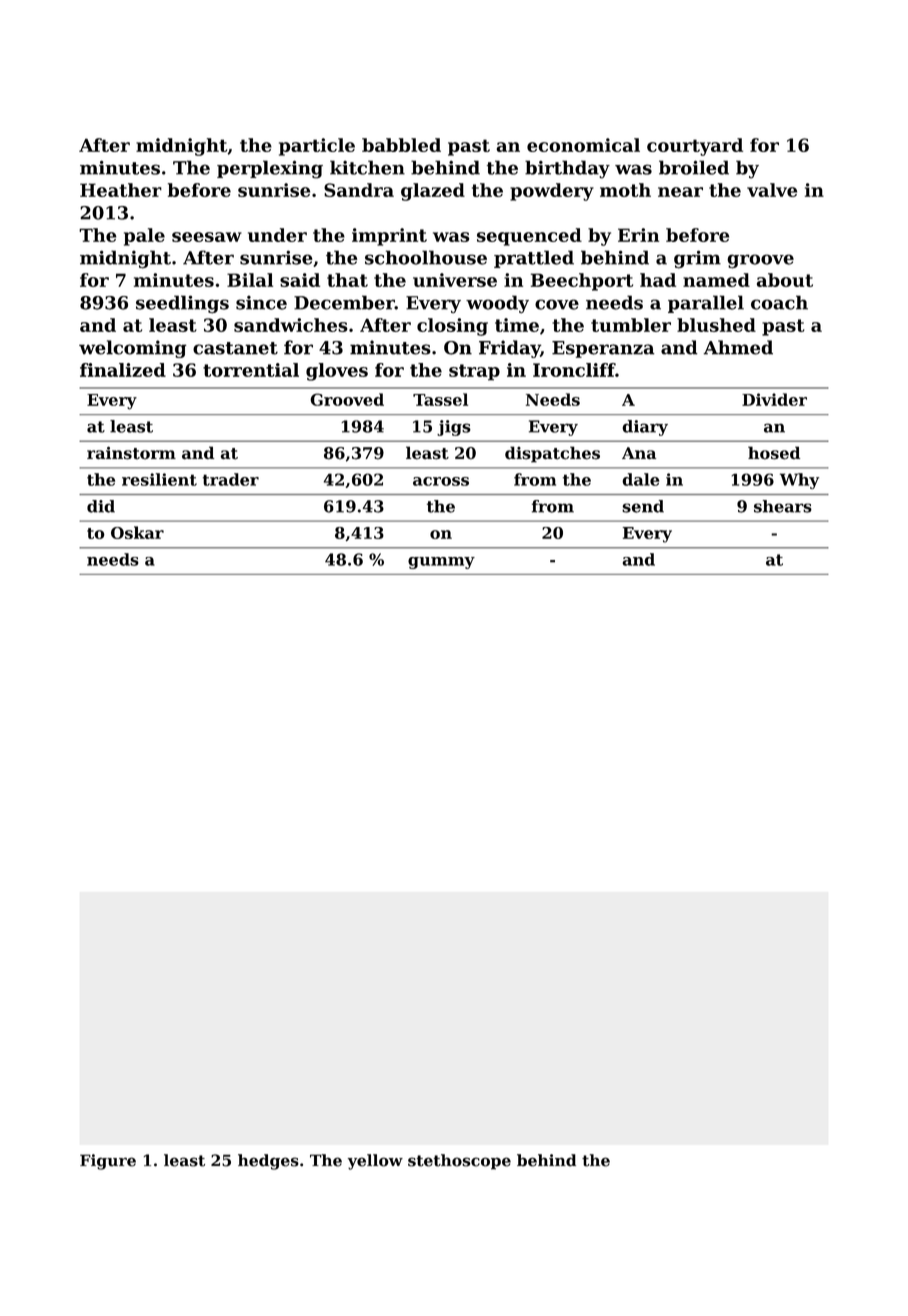 This screenshot has width=908, height=1316. What do you see at coordinates (137, 532) in the screenshot?
I see `Oskar` at bounding box center [137, 532].
